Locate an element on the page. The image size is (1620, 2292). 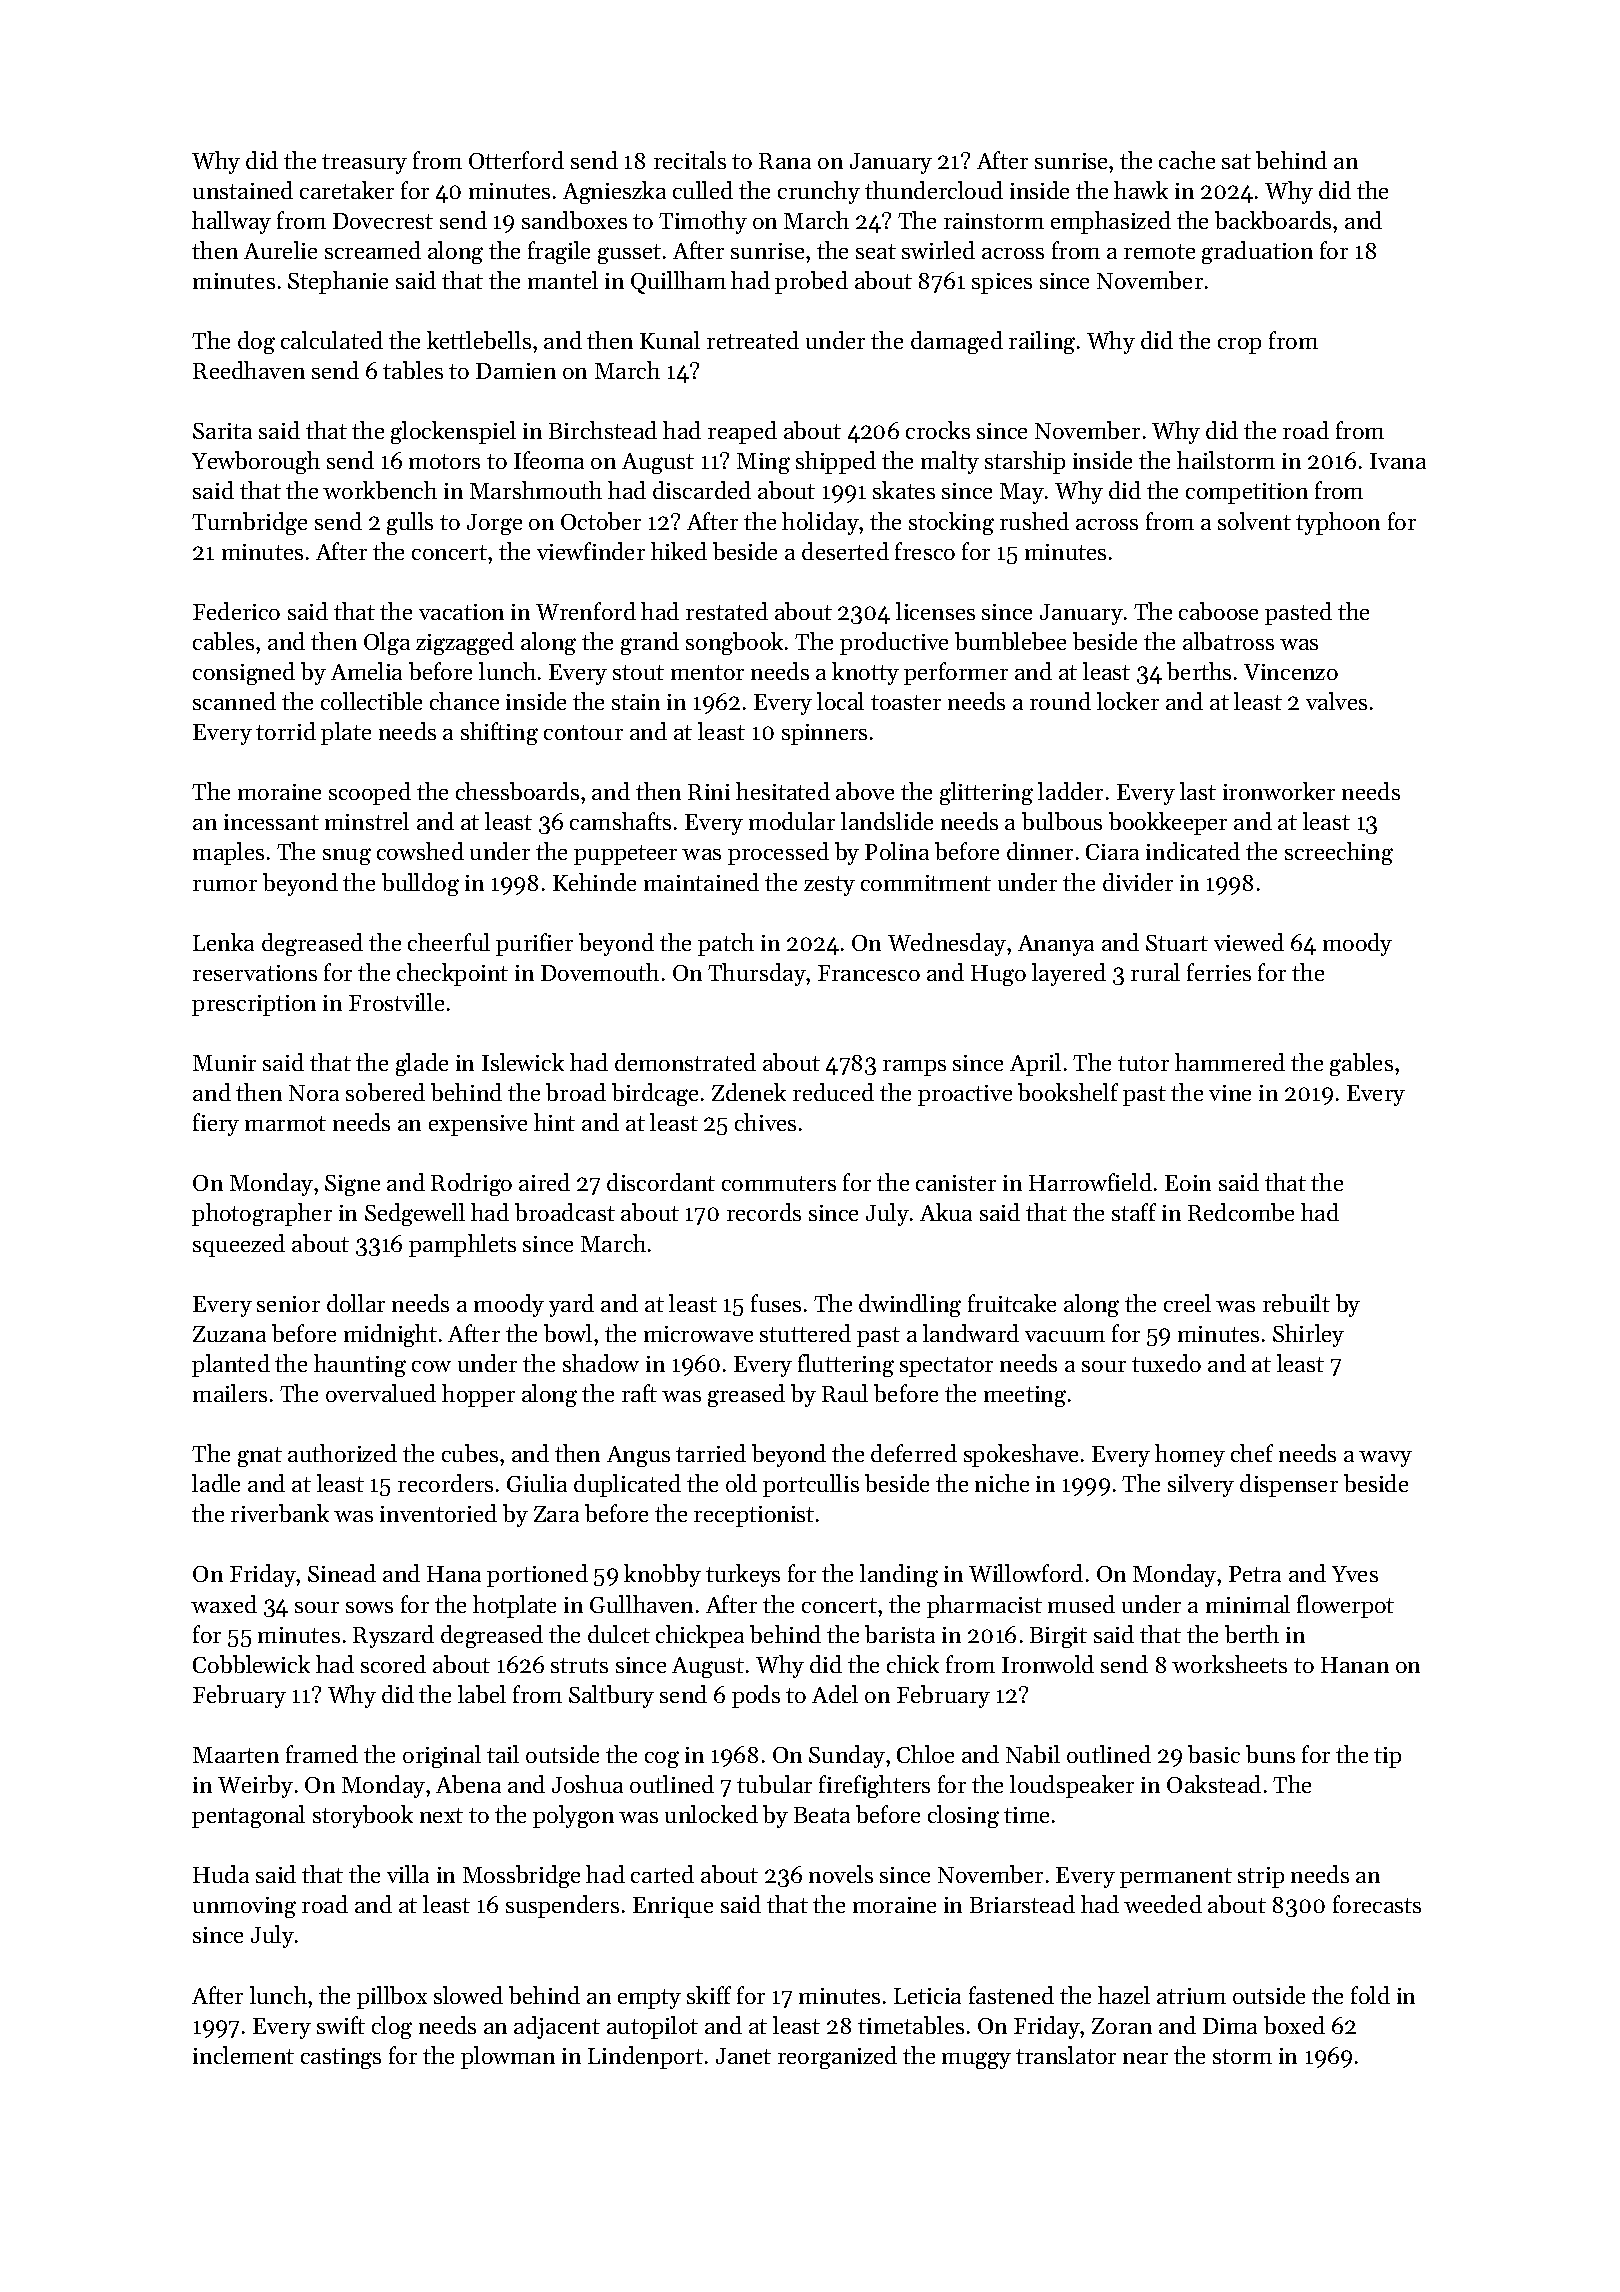
competition is located at coordinates (1247, 493).
